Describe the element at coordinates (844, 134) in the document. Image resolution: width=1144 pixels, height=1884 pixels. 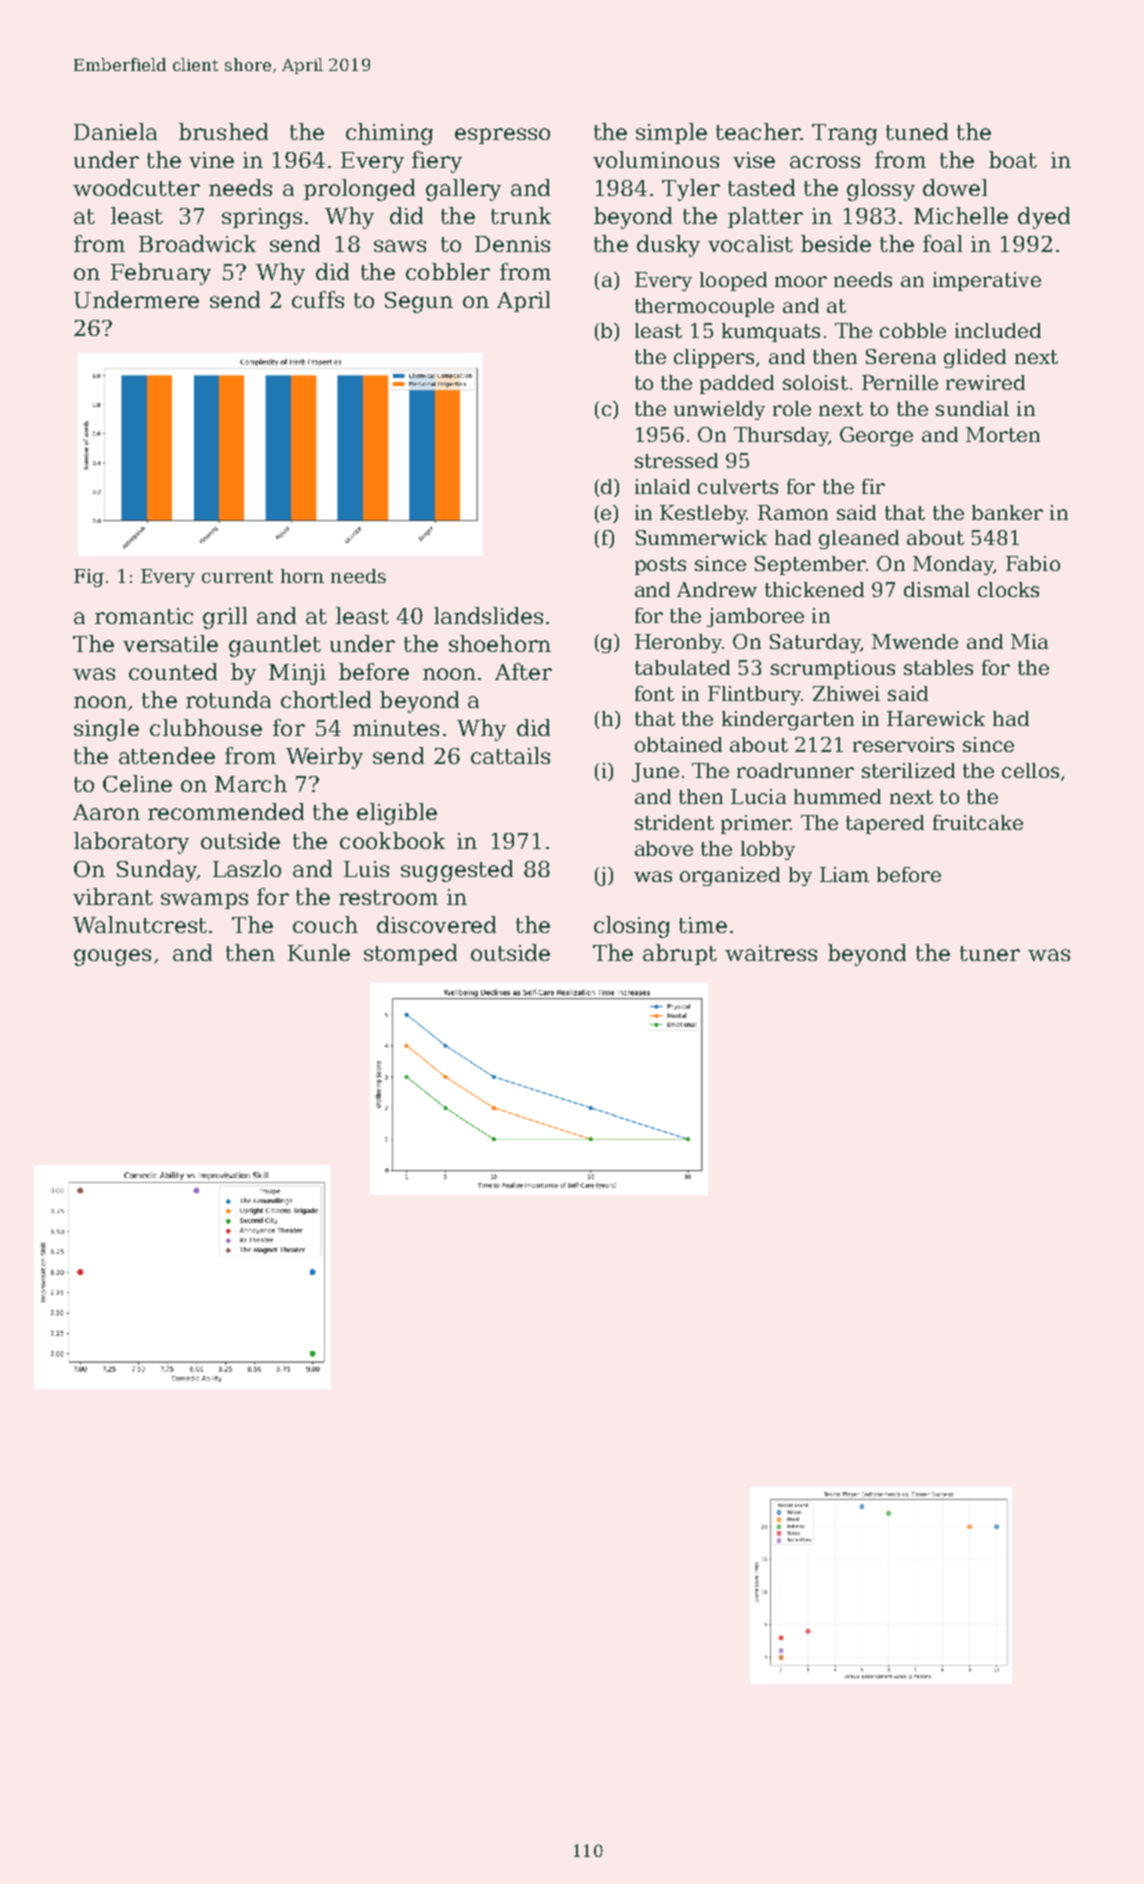
I see `Trang` at that location.
